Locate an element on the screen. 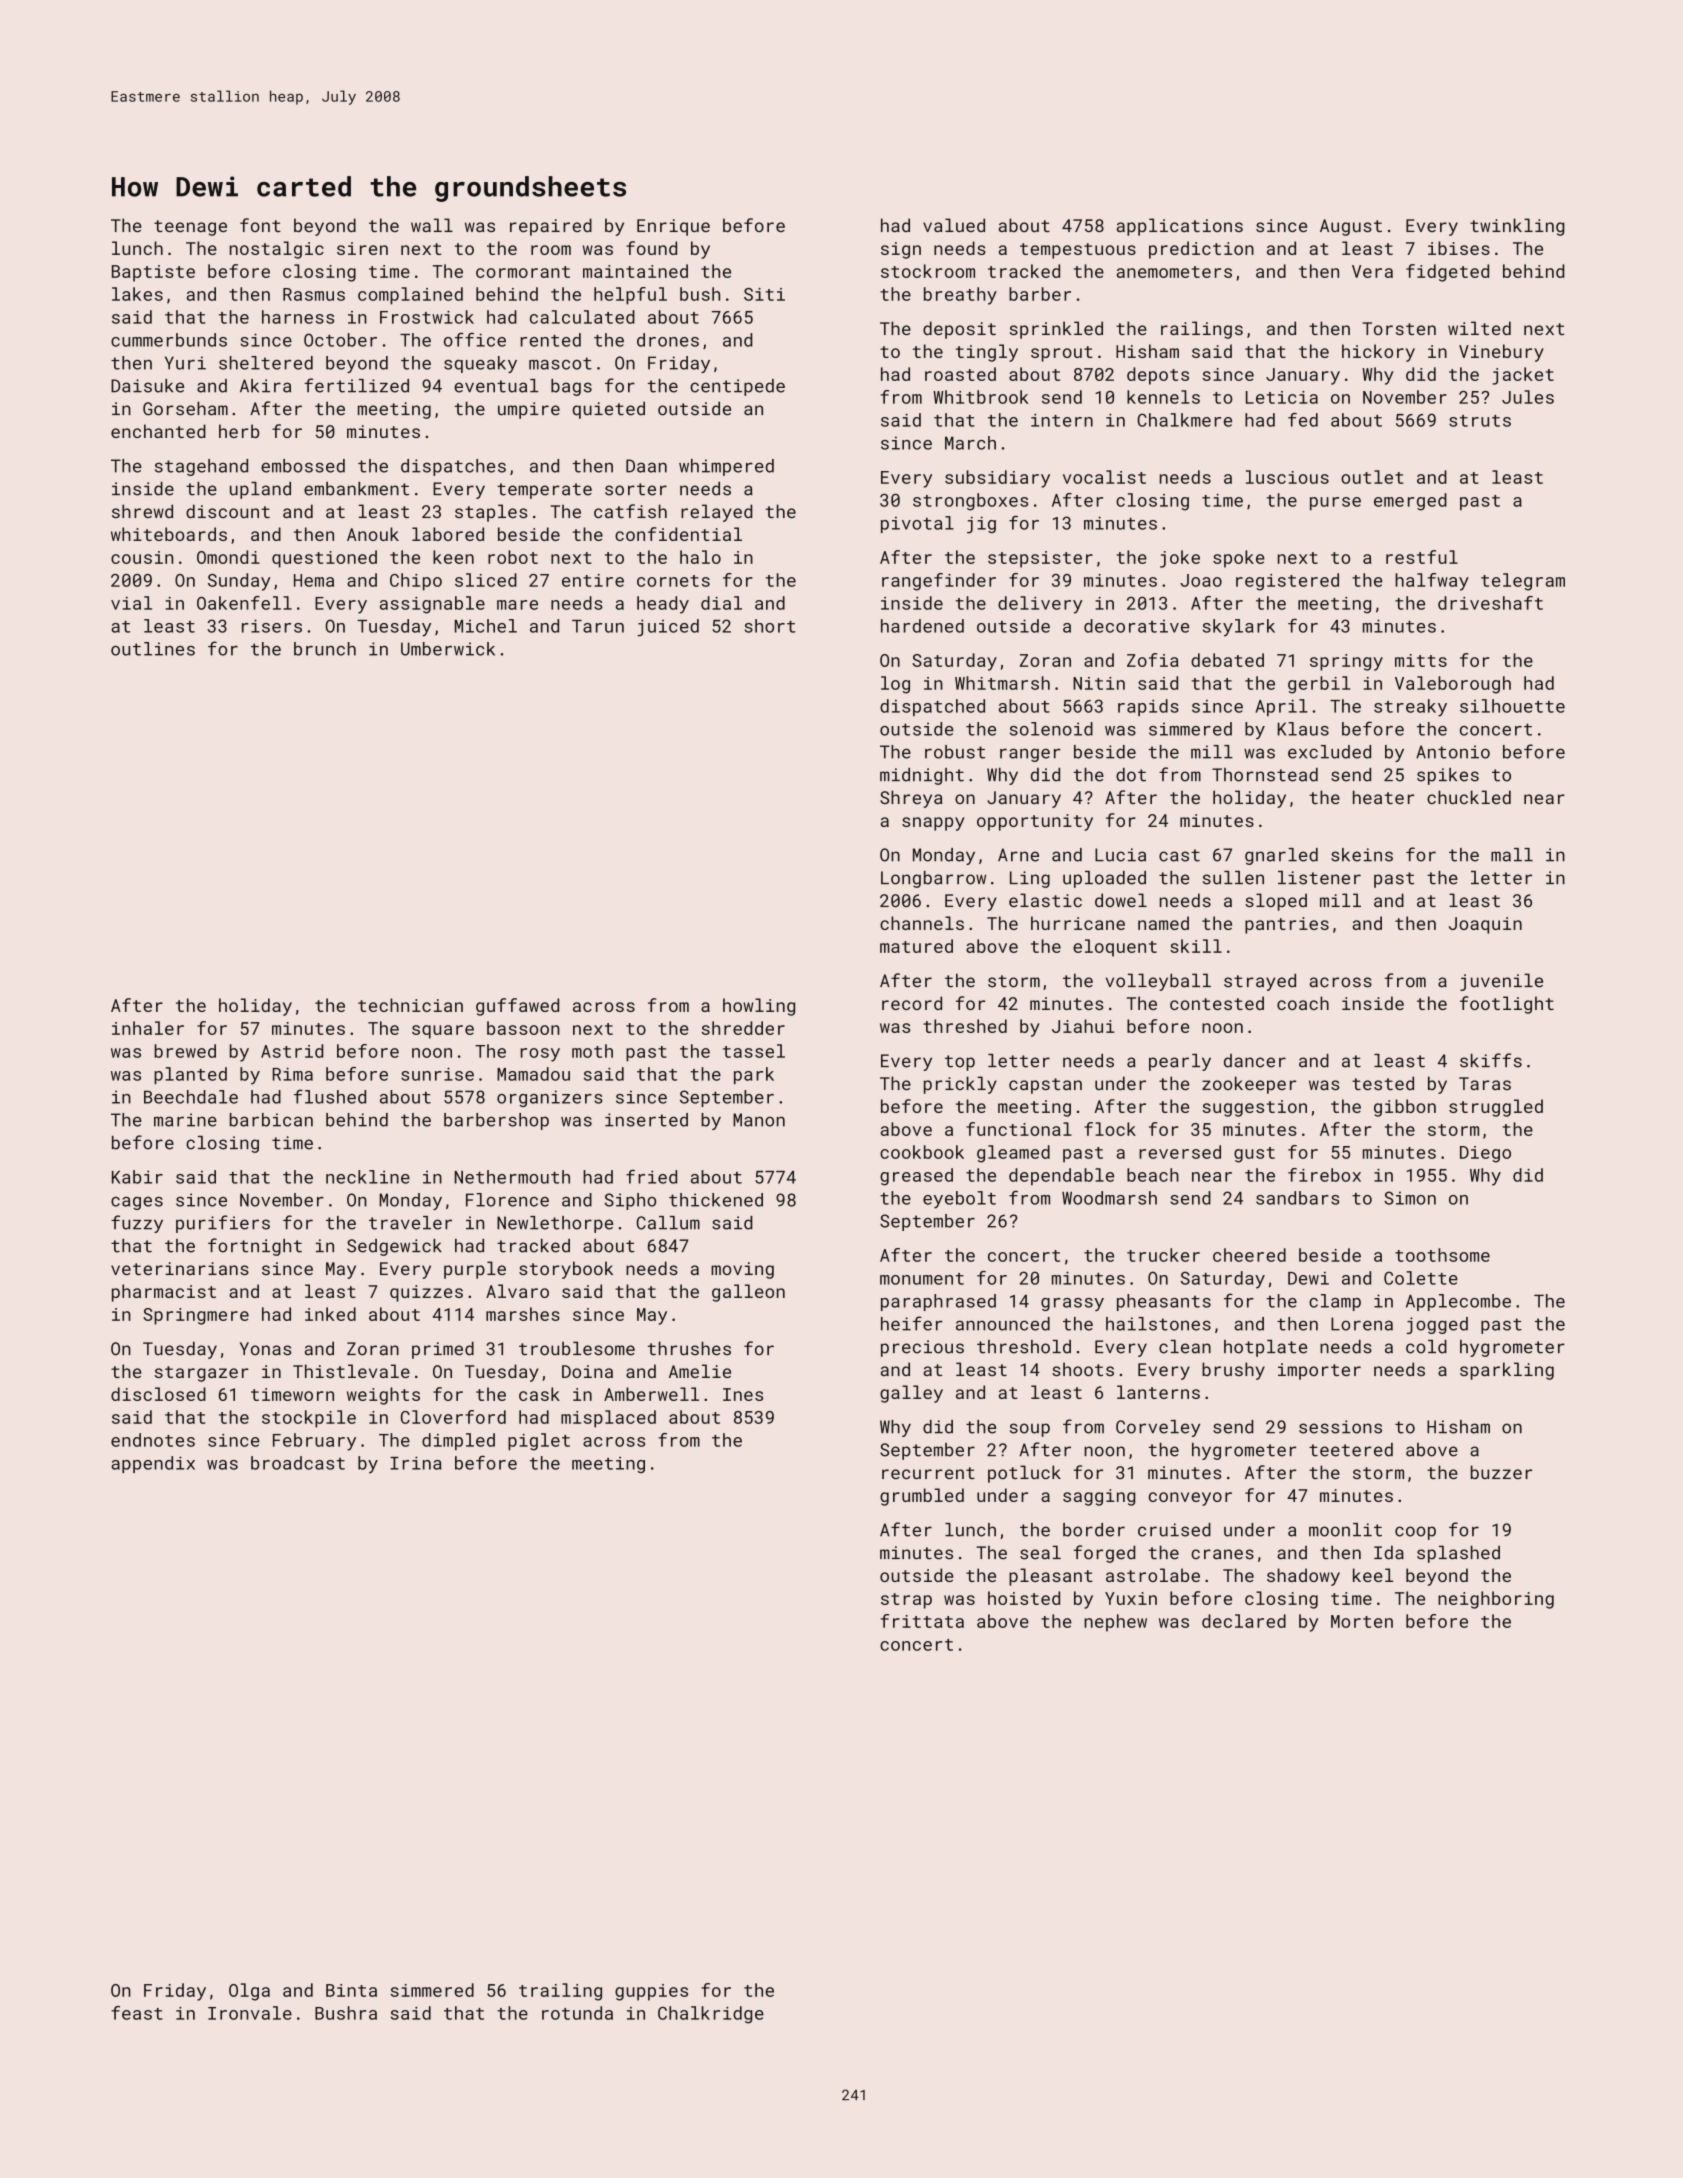 The height and width of the screenshot is (2178, 1683). dial is located at coordinates (721, 603).
